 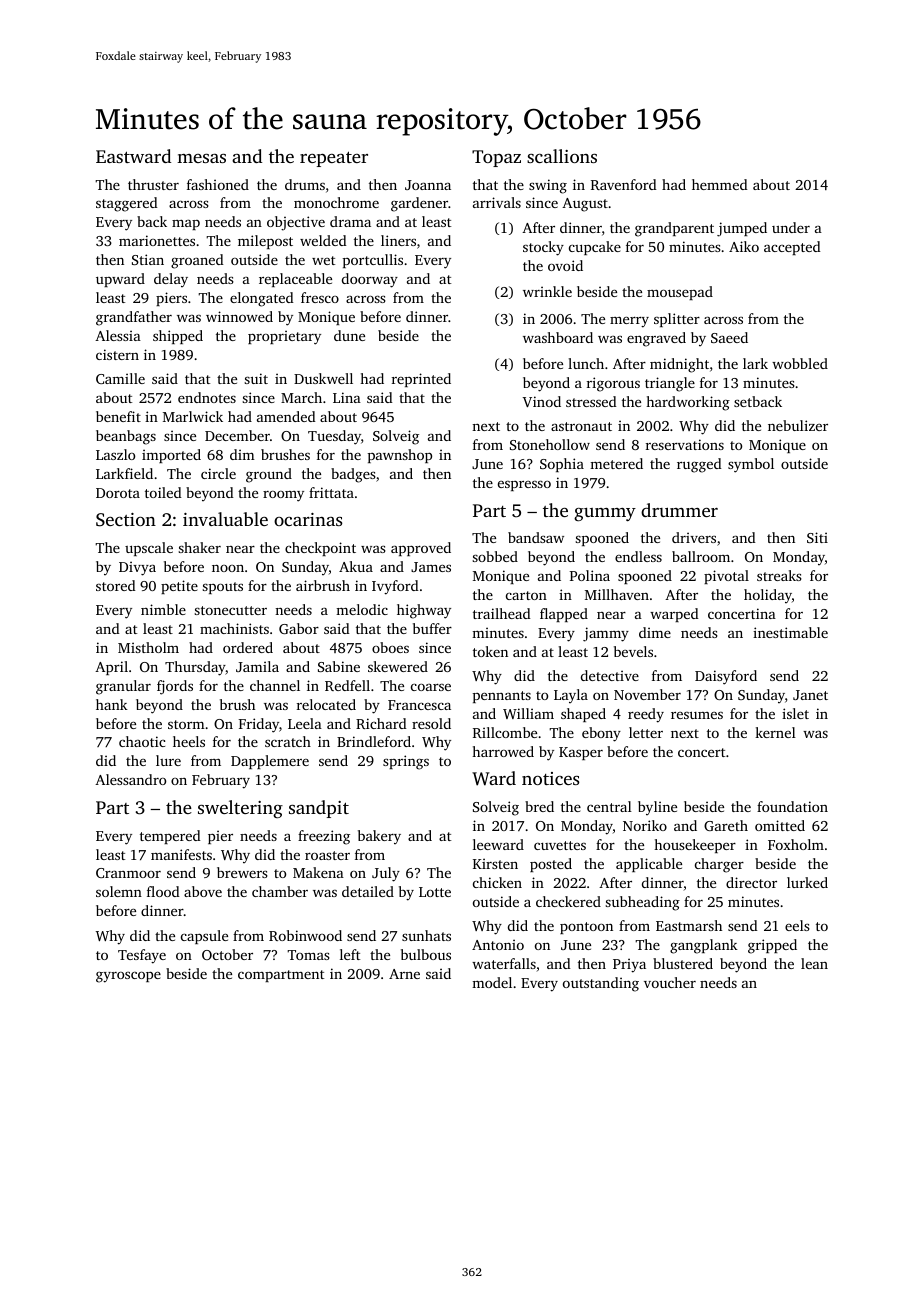 I want to click on mesas, so click(x=201, y=158).
